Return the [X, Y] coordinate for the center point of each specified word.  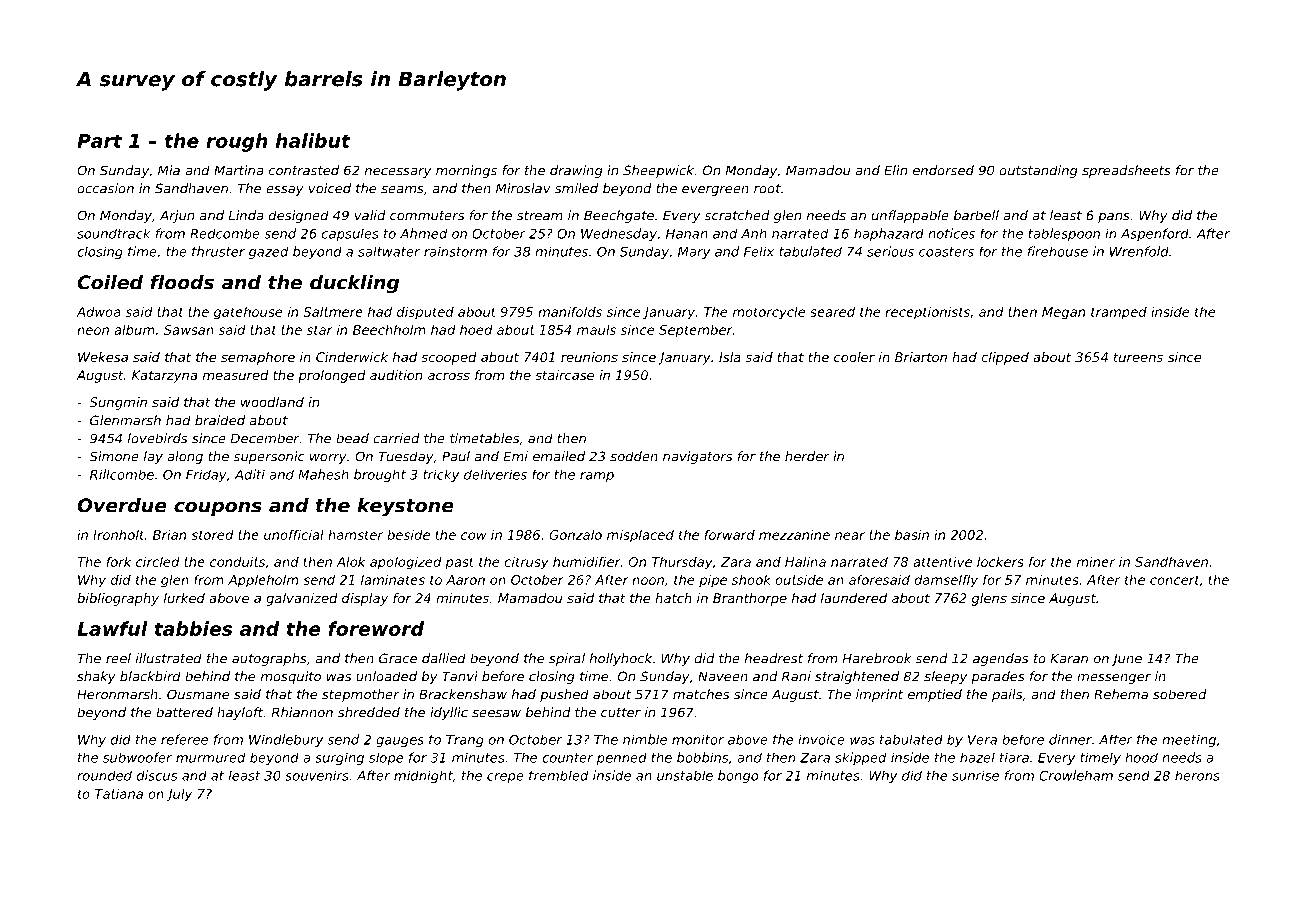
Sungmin [118, 403]
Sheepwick [658, 171]
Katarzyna [164, 376]
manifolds [570, 311]
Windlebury [286, 740]
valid [370, 215]
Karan [1069, 658]
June [1126, 659]
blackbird [150, 676]
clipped [1005, 358]
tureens [1138, 357]
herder [807, 456]
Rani [796, 676]
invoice [821, 739]
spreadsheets [1126, 171]
